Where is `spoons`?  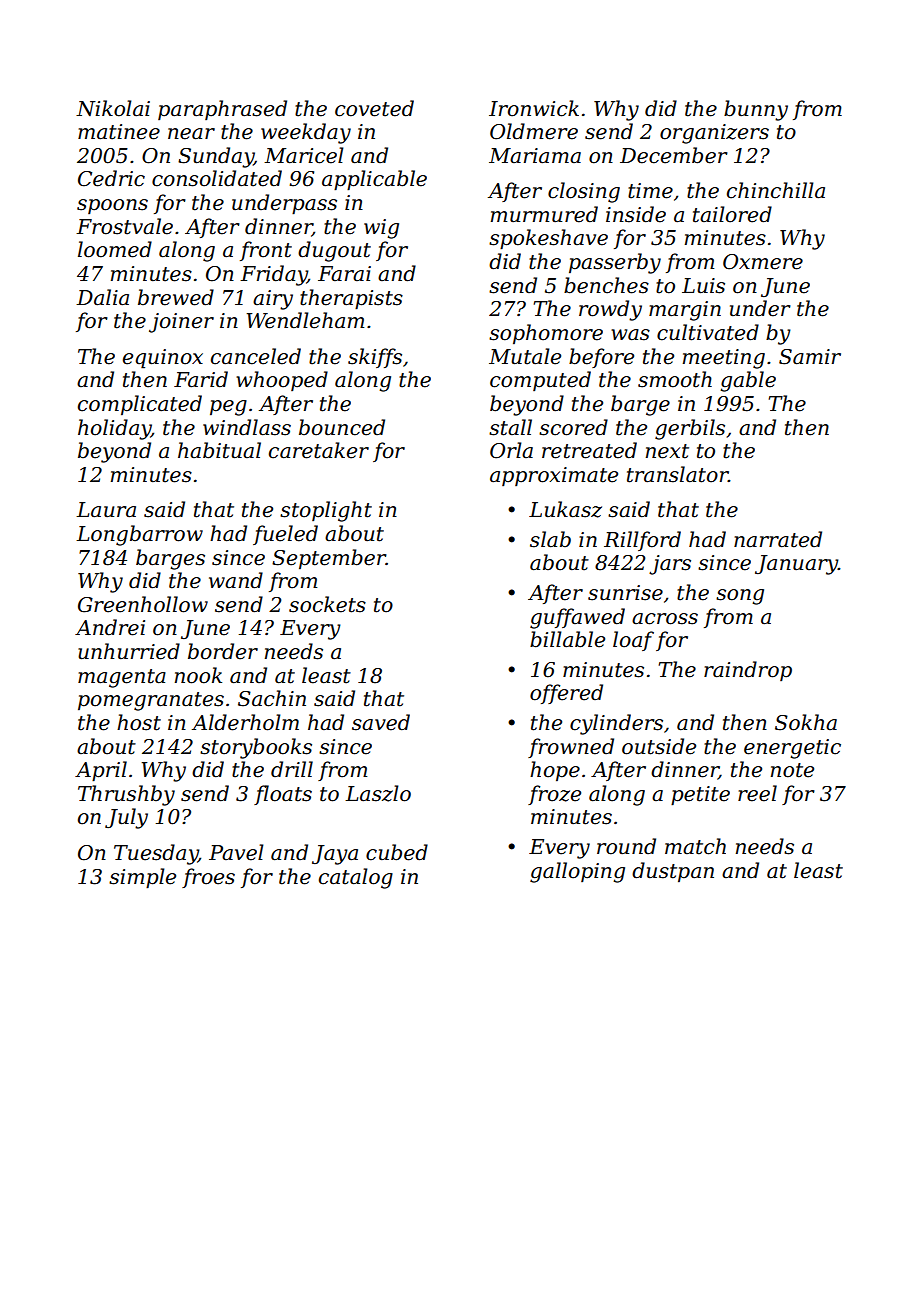
spoons is located at coordinates (112, 206).
